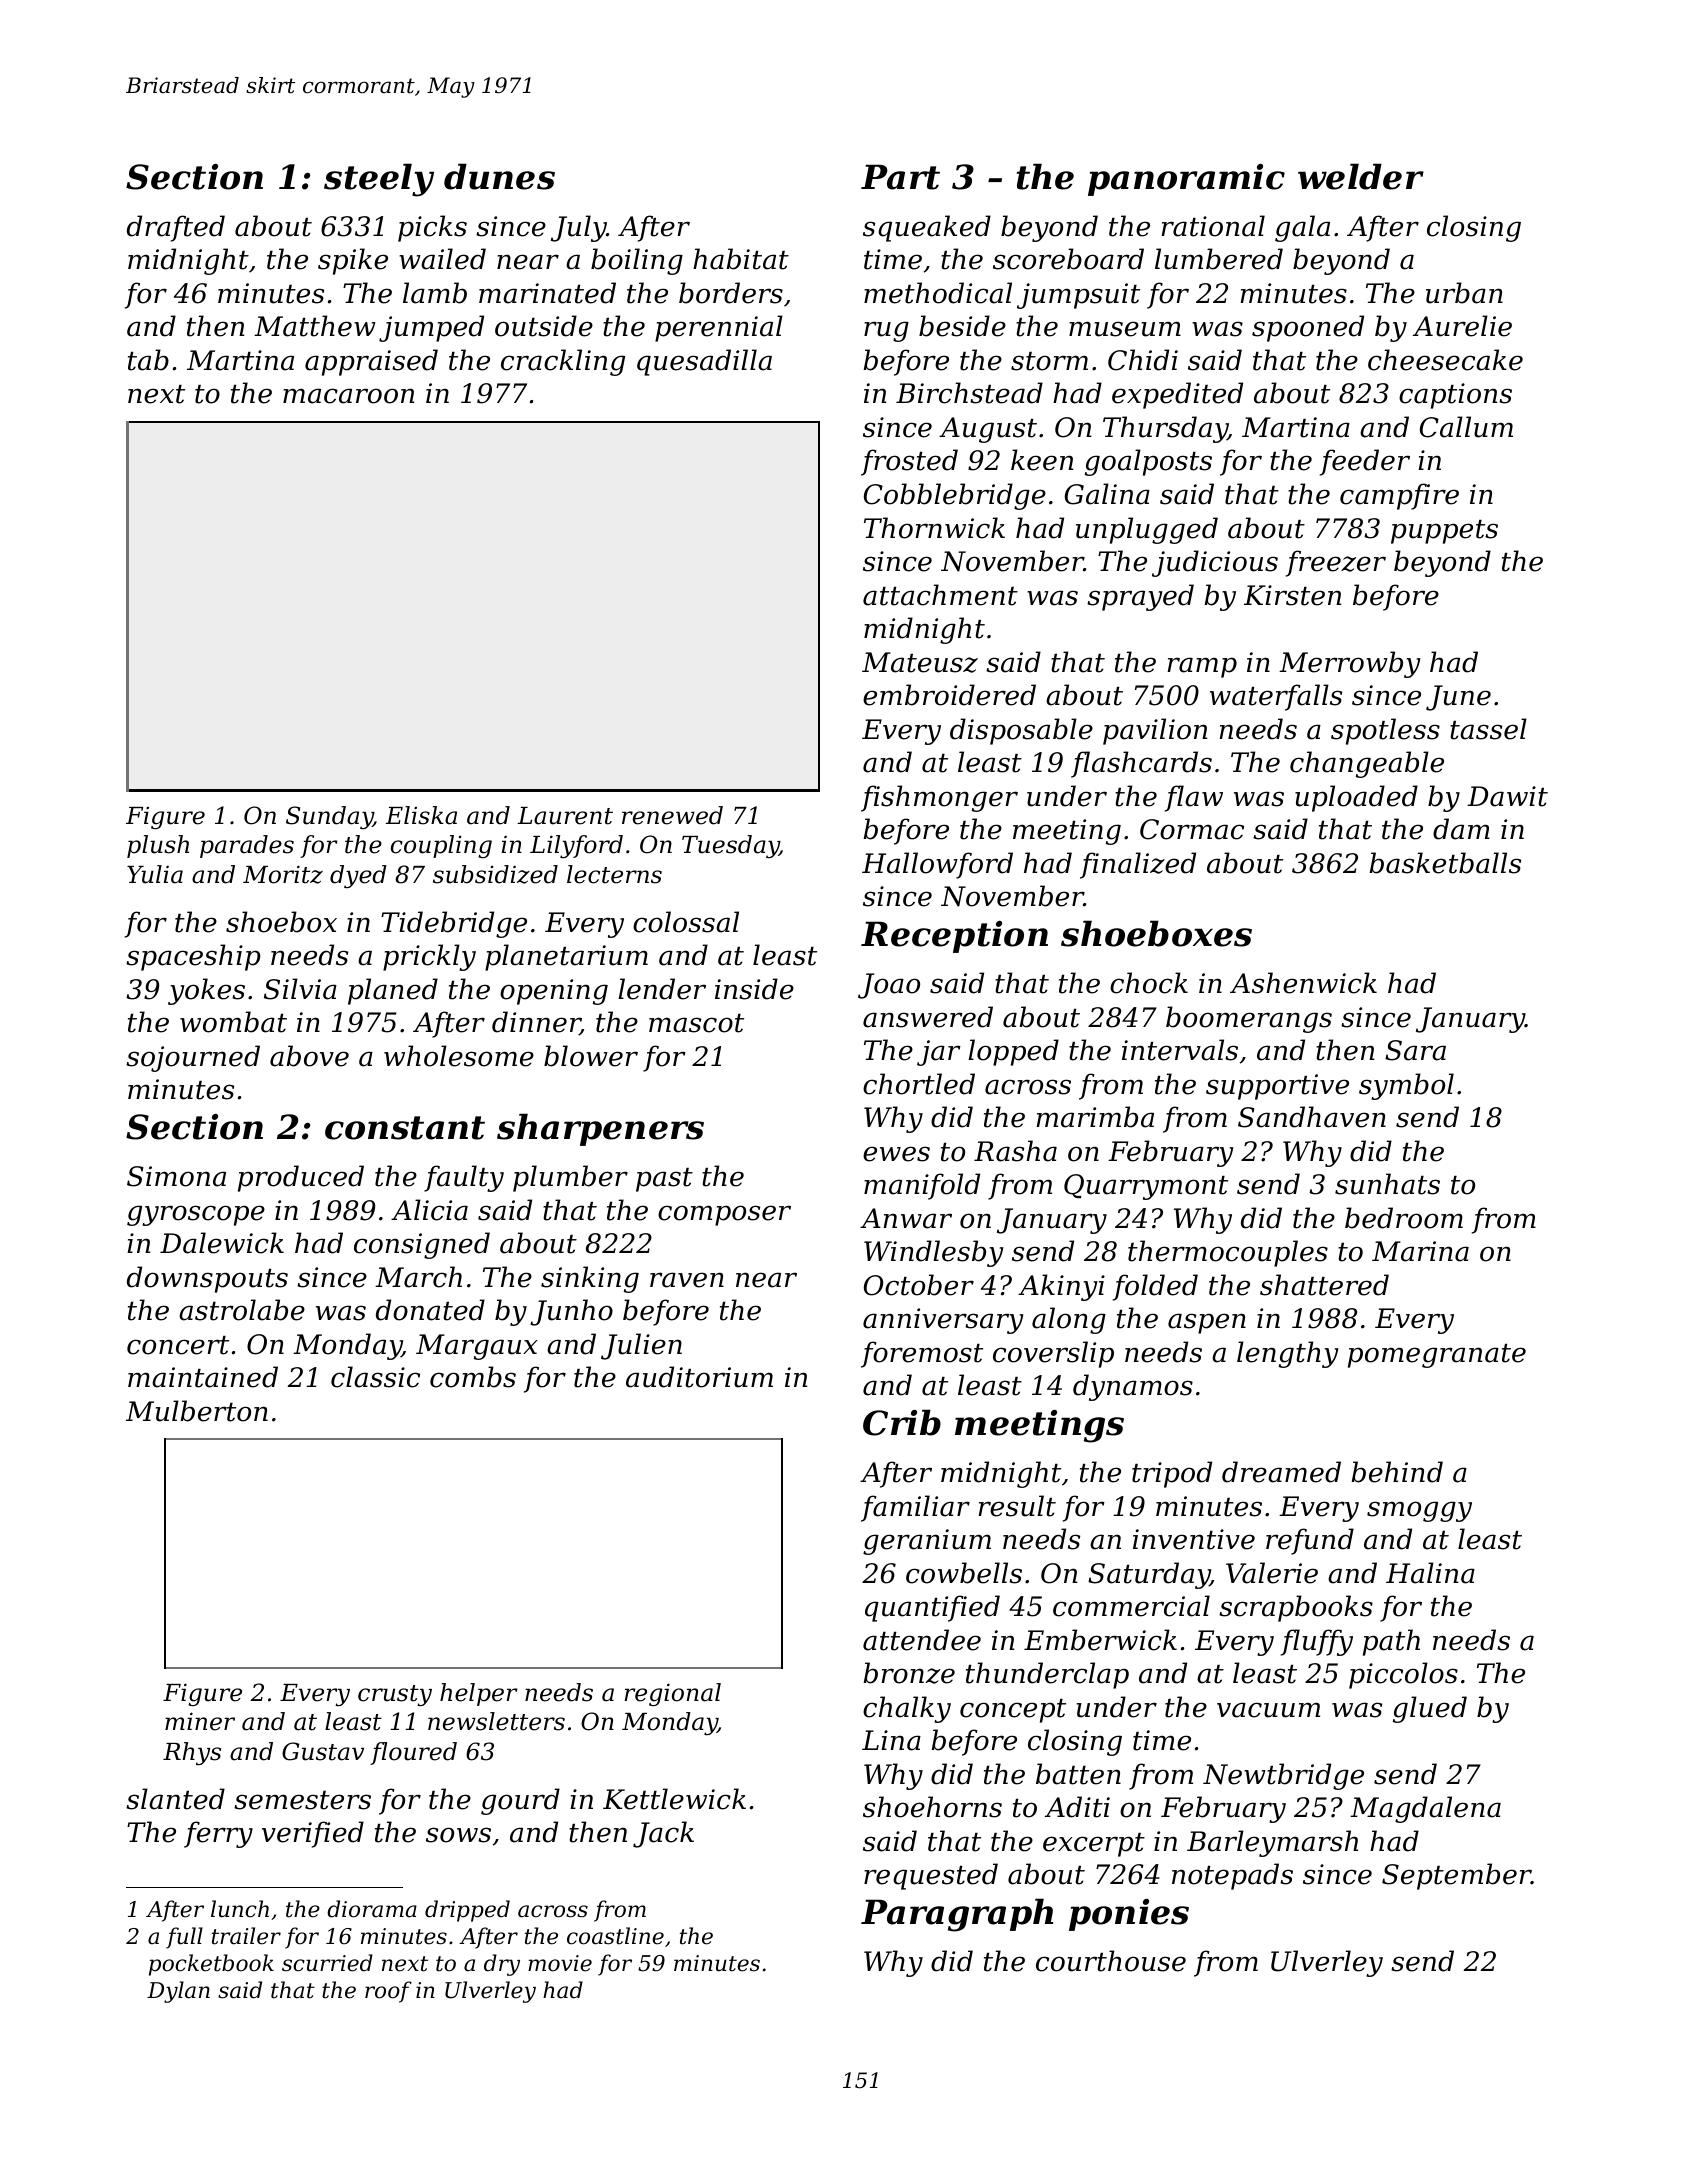  What do you see at coordinates (927, 1542) in the page?
I see `geranium` at bounding box center [927, 1542].
